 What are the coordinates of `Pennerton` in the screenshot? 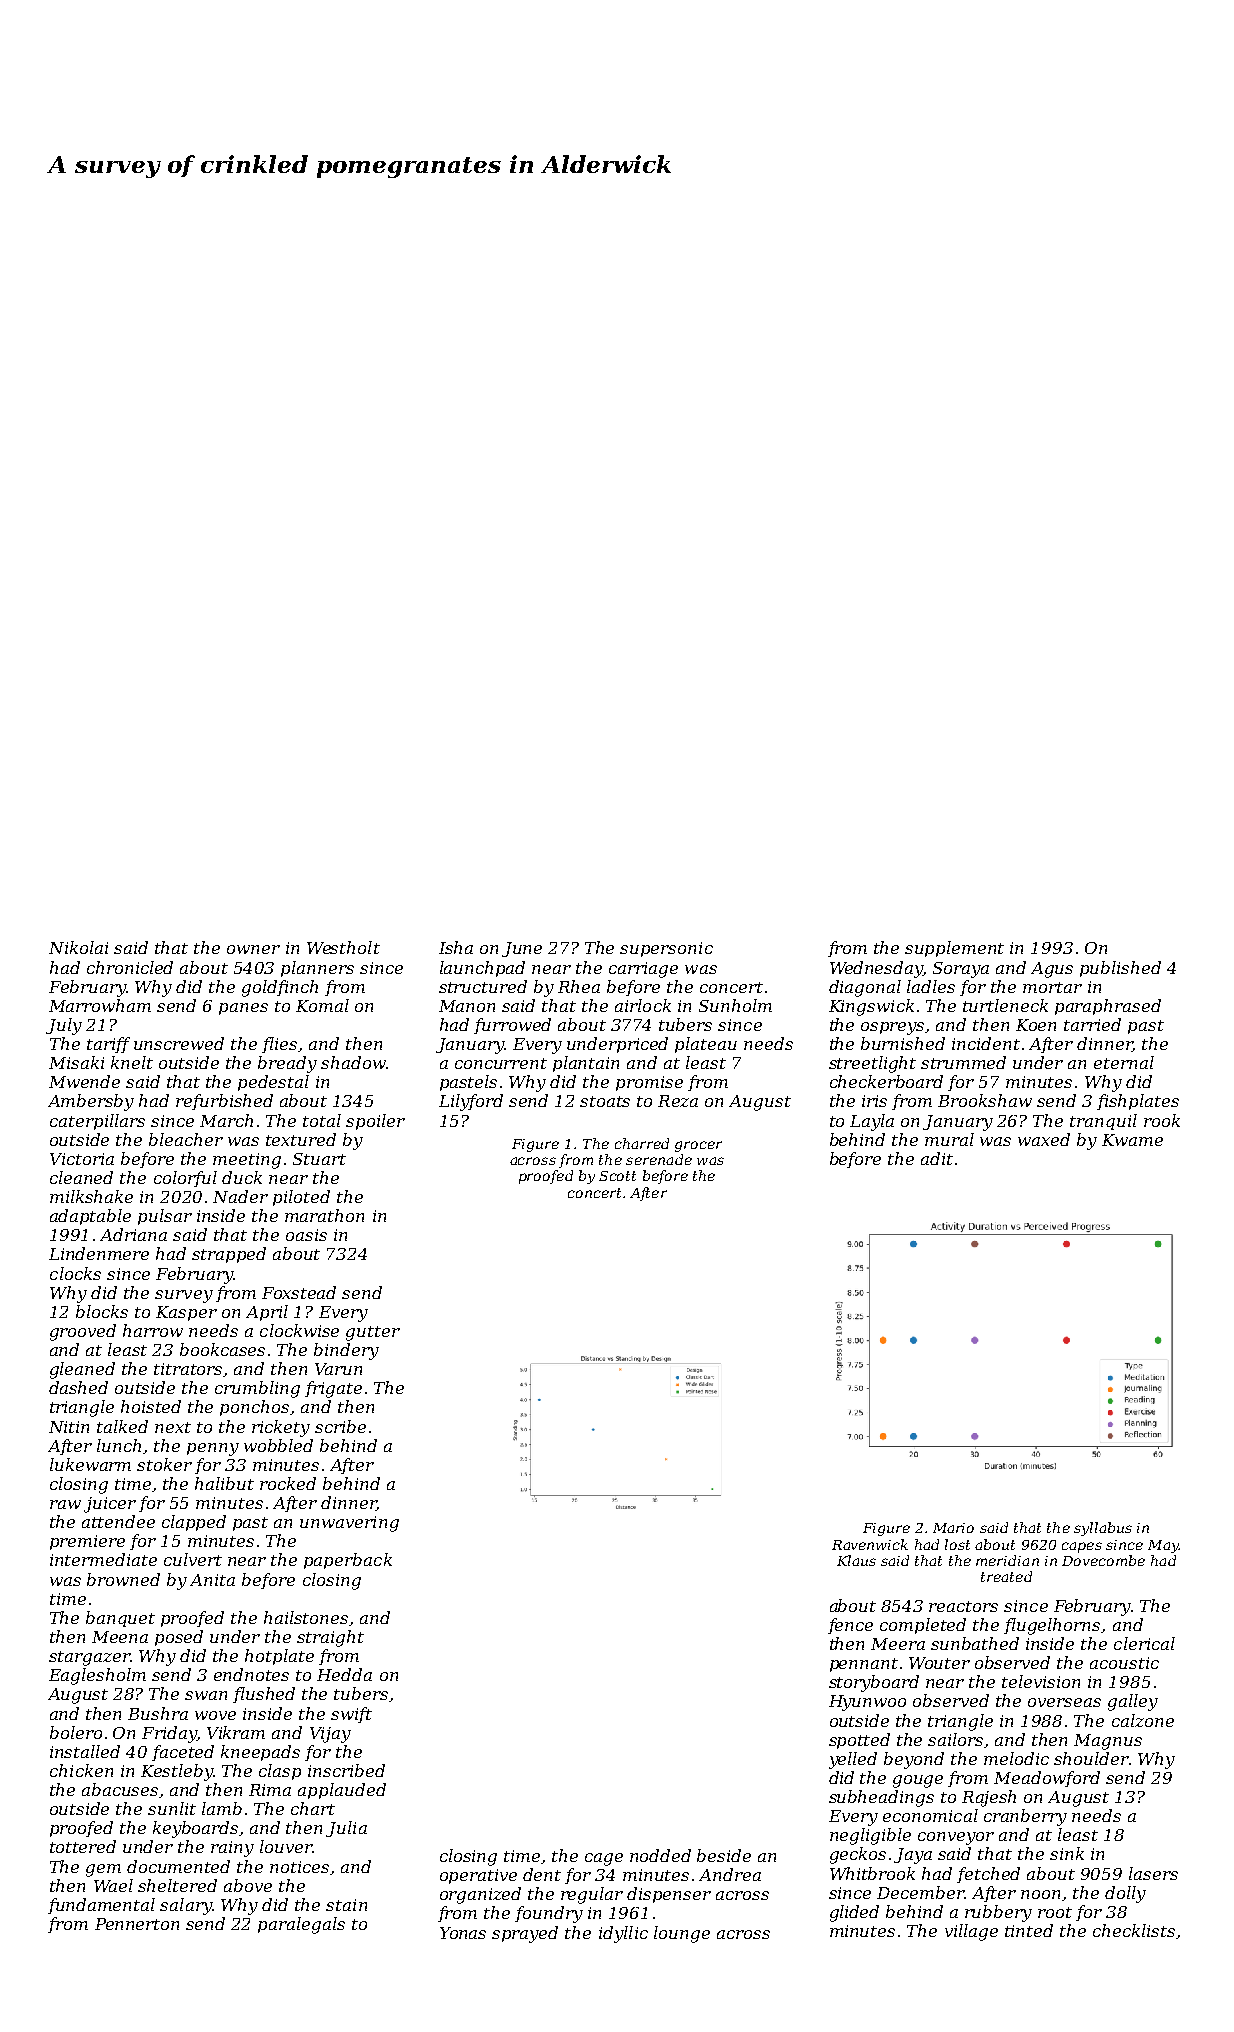 It's located at (137, 1924).
